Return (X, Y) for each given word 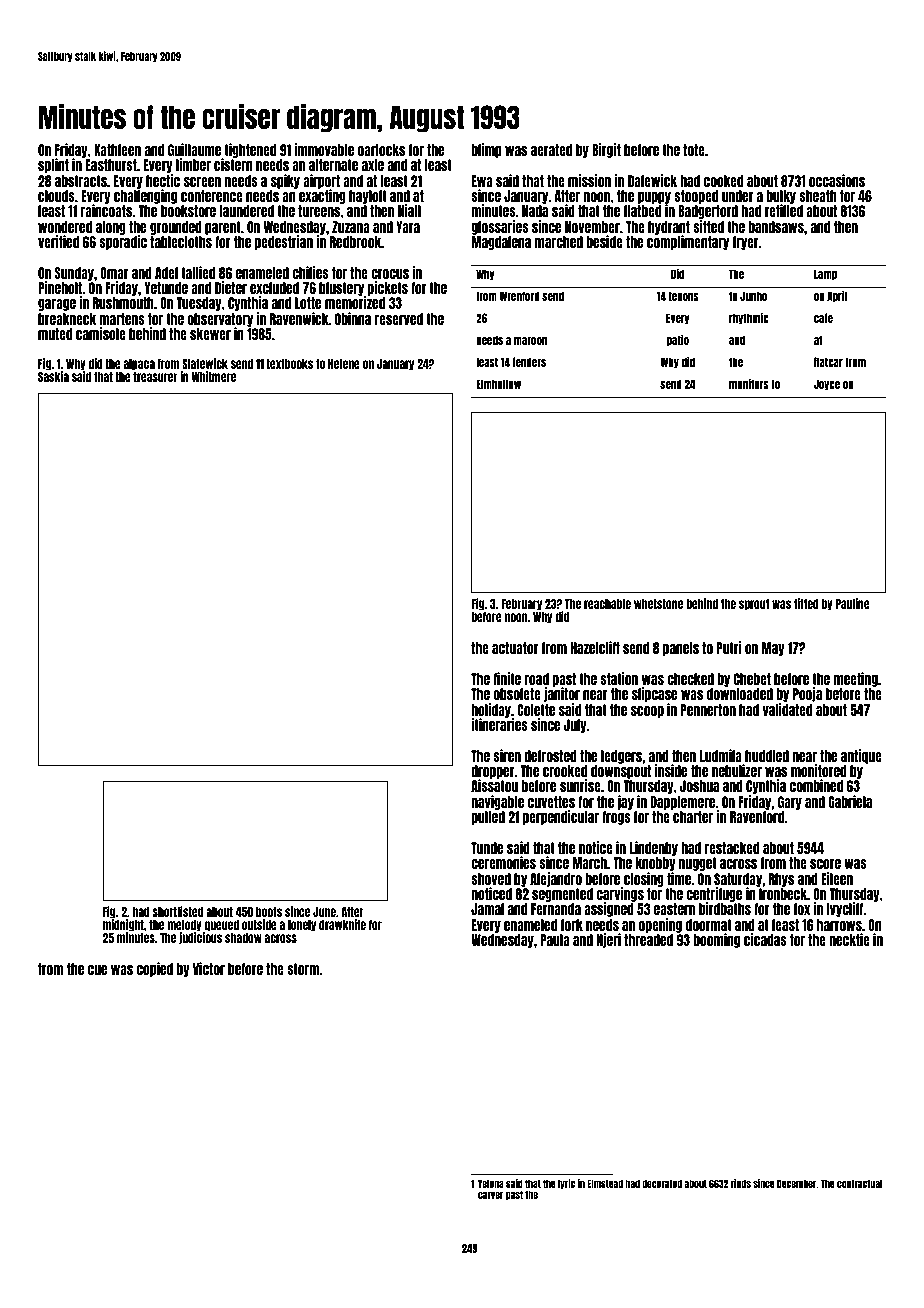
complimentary (688, 242)
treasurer (155, 377)
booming (716, 940)
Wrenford (519, 296)
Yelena (491, 1183)
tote (694, 150)
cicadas (765, 939)
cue (97, 970)
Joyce (827, 385)
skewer (210, 334)
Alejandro (556, 879)
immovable (324, 149)
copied (155, 969)
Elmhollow (498, 384)
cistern (233, 165)
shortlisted (177, 911)
